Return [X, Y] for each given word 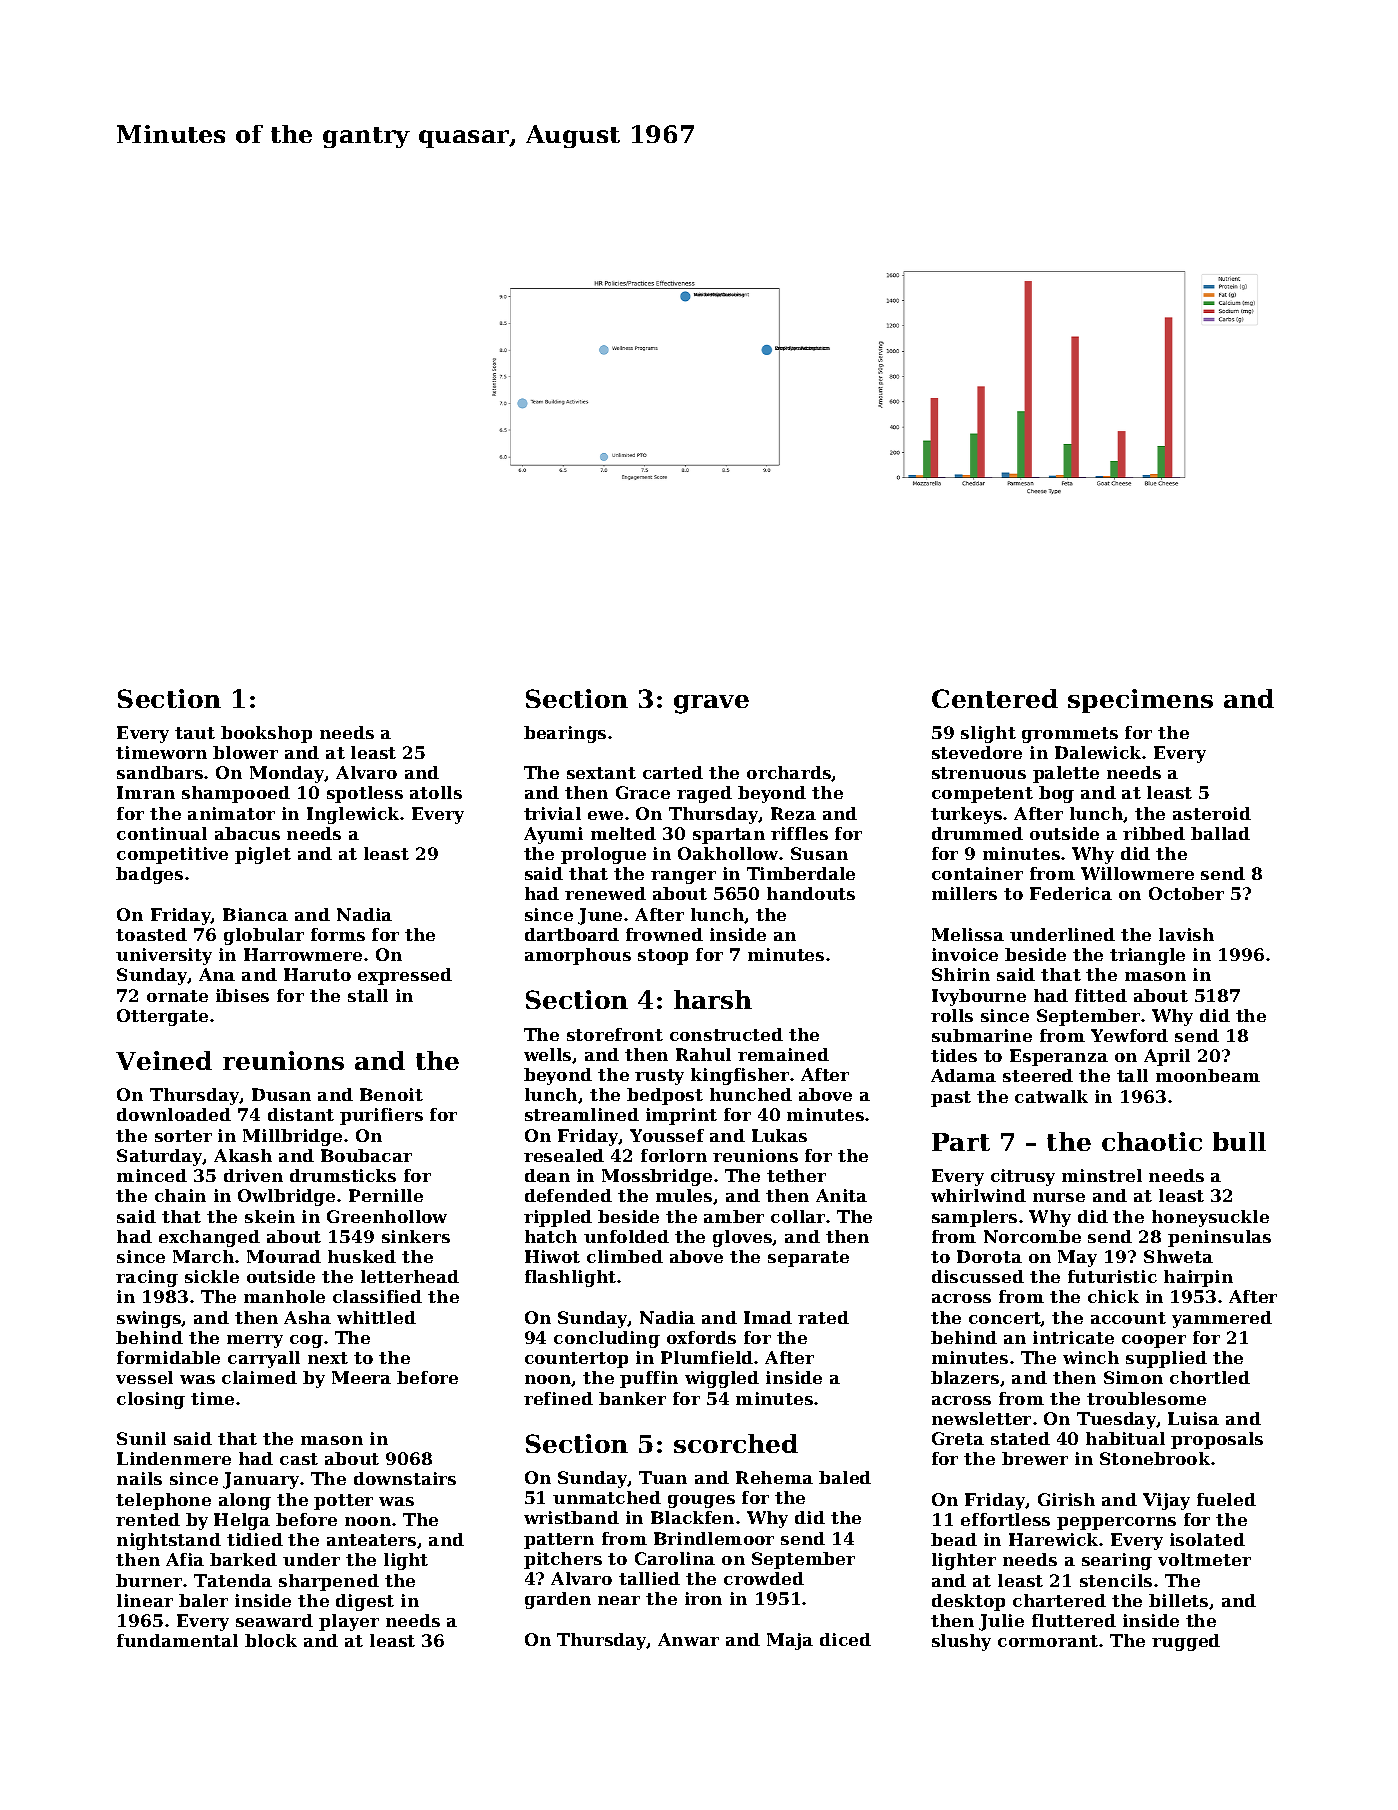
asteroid [1212, 813]
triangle [1147, 956]
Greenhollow [387, 1216]
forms [338, 934]
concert [1005, 1319]
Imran [146, 792]
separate [808, 1259]
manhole [284, 1296]
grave [711, 704]
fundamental [177, 1640]
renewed [605, 893]
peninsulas [1219, 1238]
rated [823, 1317]
